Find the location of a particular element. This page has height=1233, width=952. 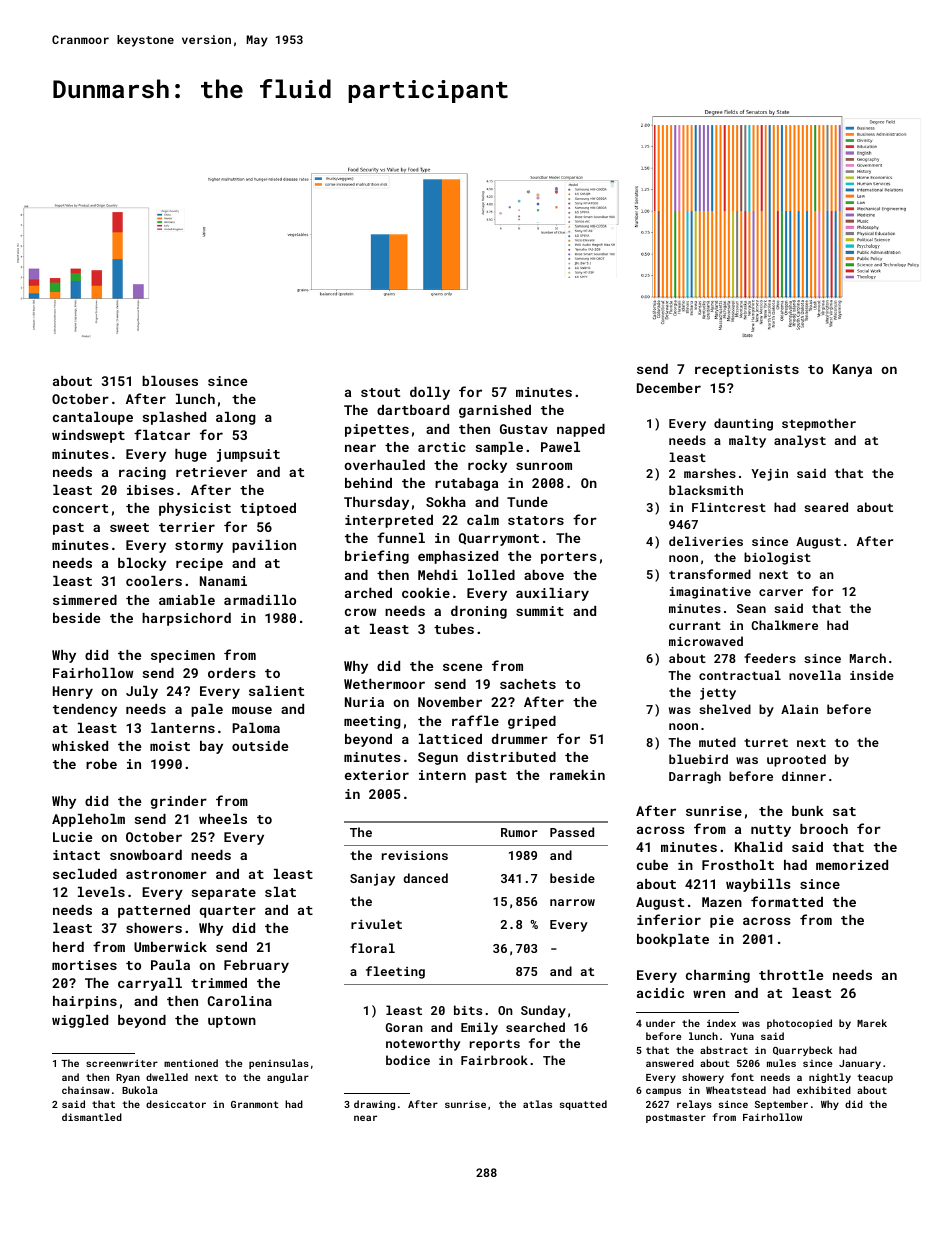

cube is located at coordinates (652, 865).
